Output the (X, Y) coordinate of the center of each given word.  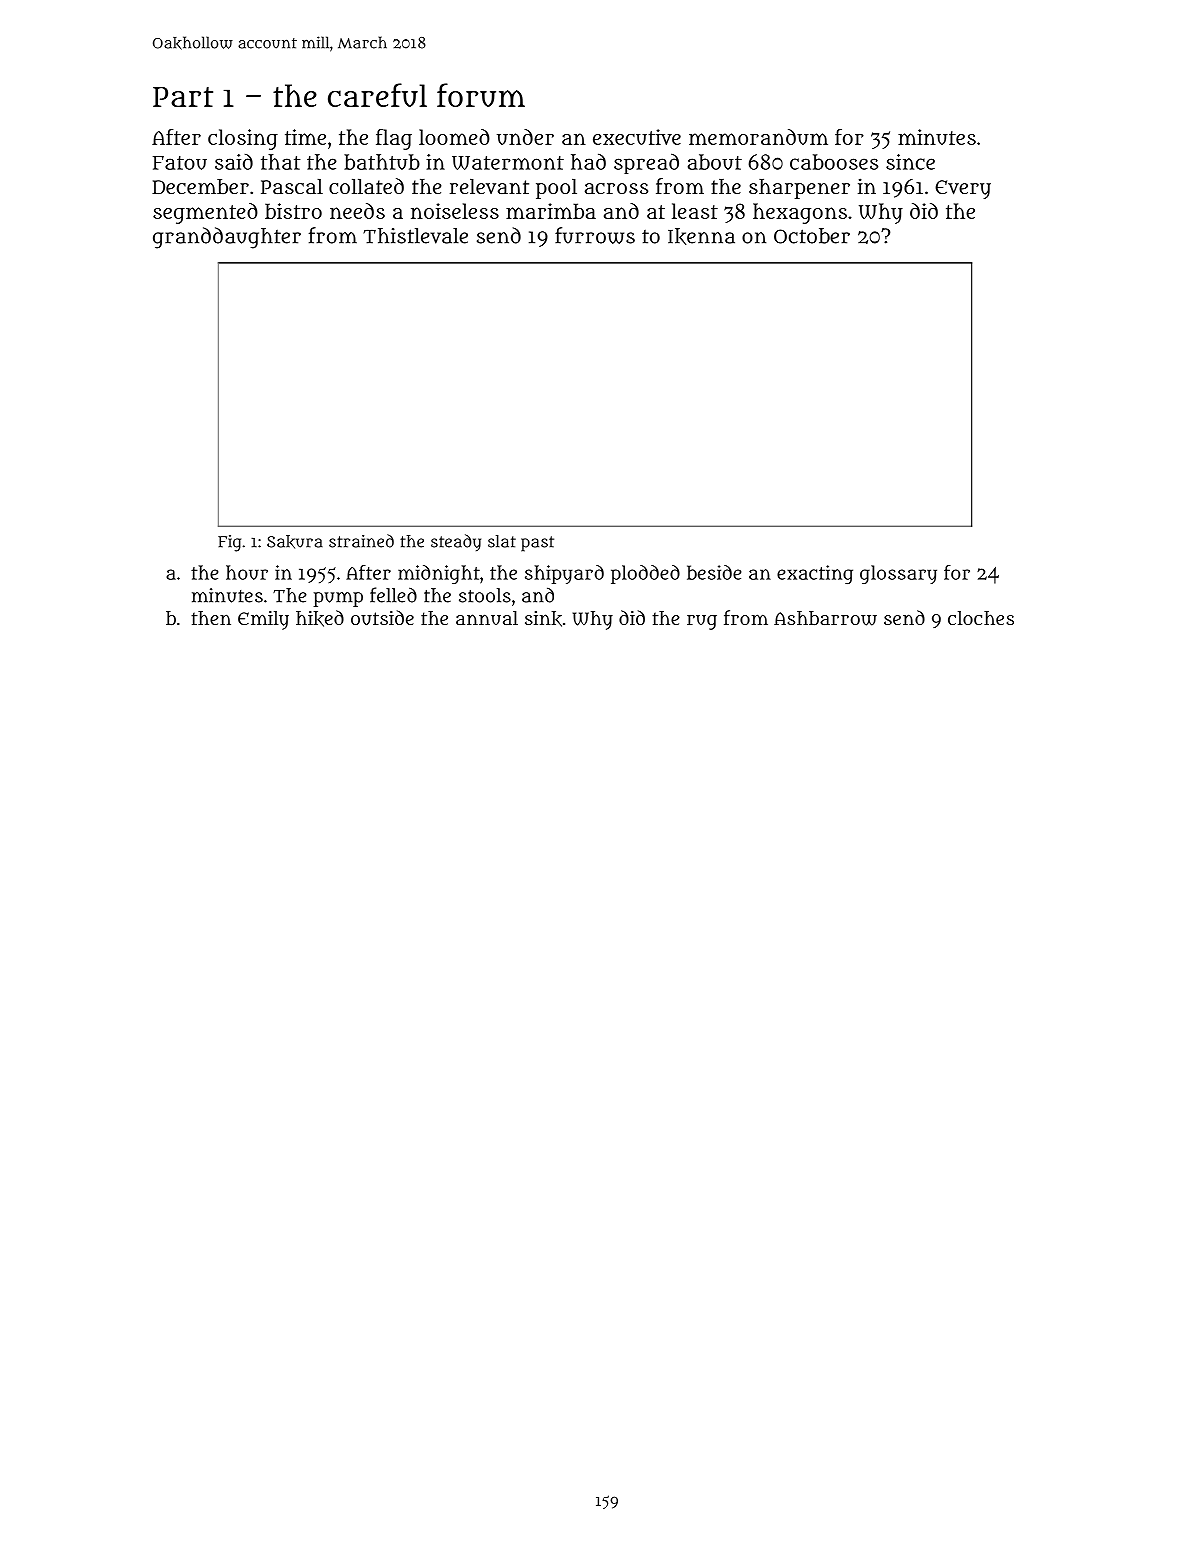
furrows (595, 235)
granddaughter (227, 238)
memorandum (758, 137)
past (537, 544)
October (812, 236)
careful (377, 95)
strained (361, 541)
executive (637, 137)
